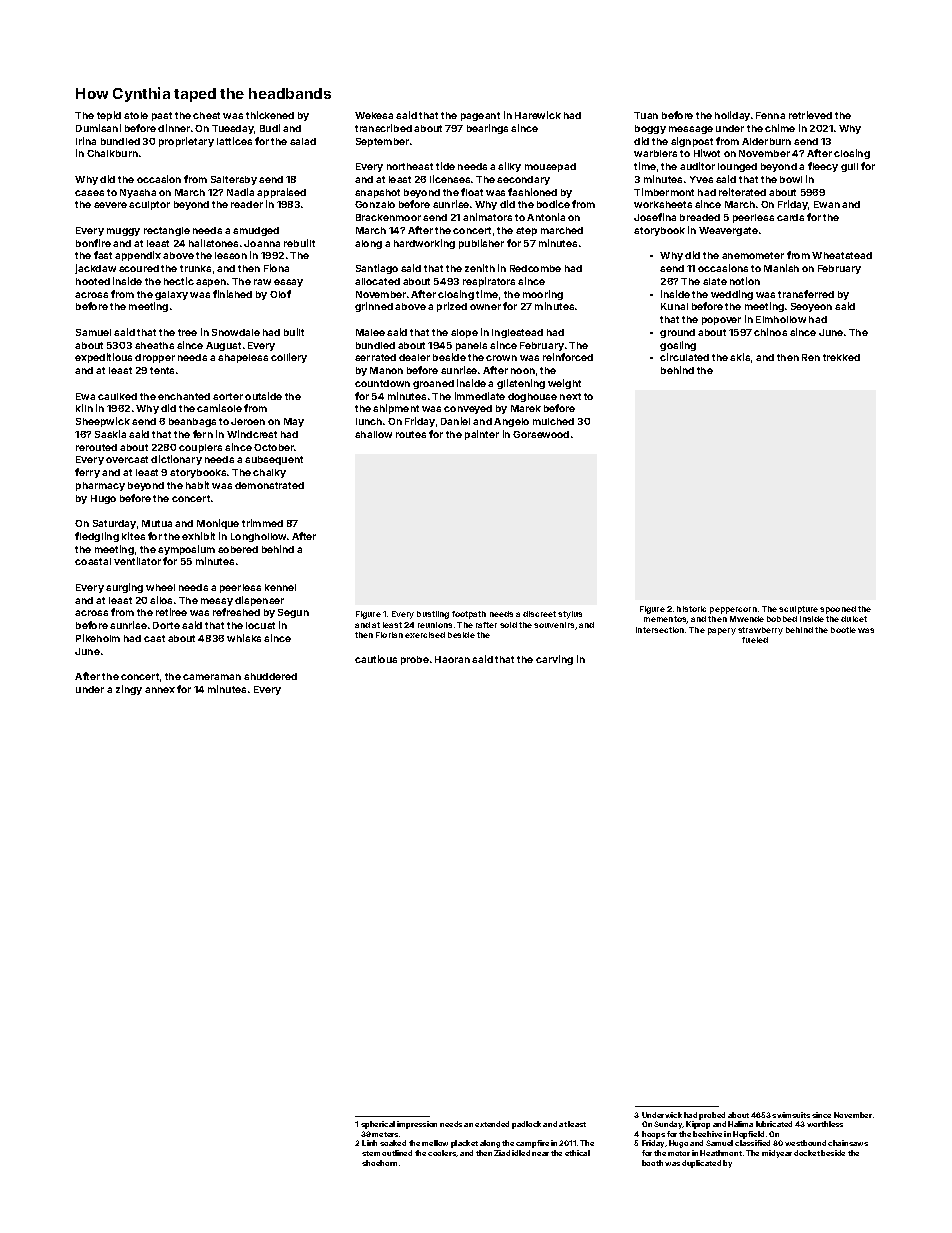 The height and width of the screenshot is (1233, 952). I want to click on respirators, so click(489, 282).
